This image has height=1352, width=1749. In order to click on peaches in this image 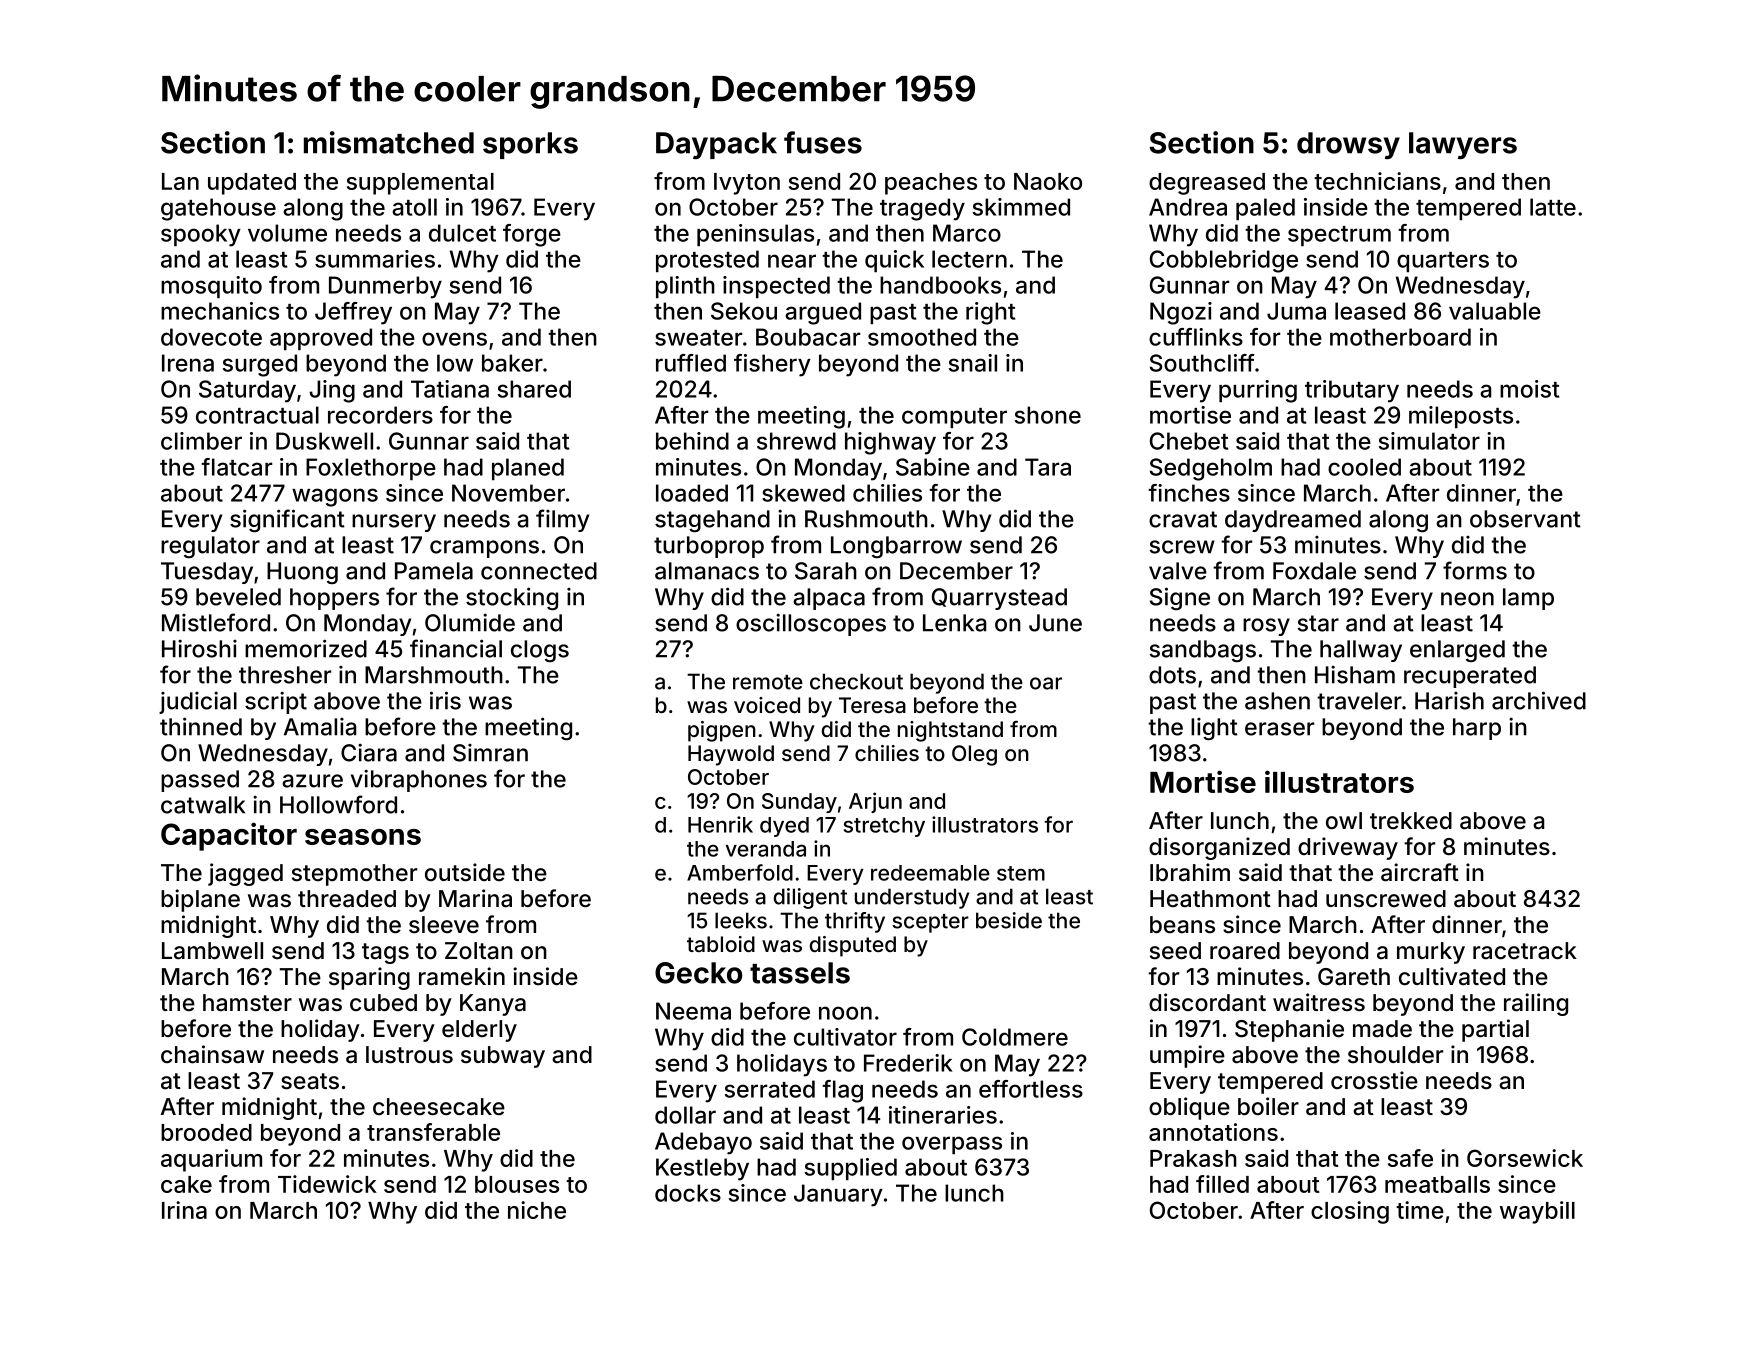, I will do `click(931, 184)`.
